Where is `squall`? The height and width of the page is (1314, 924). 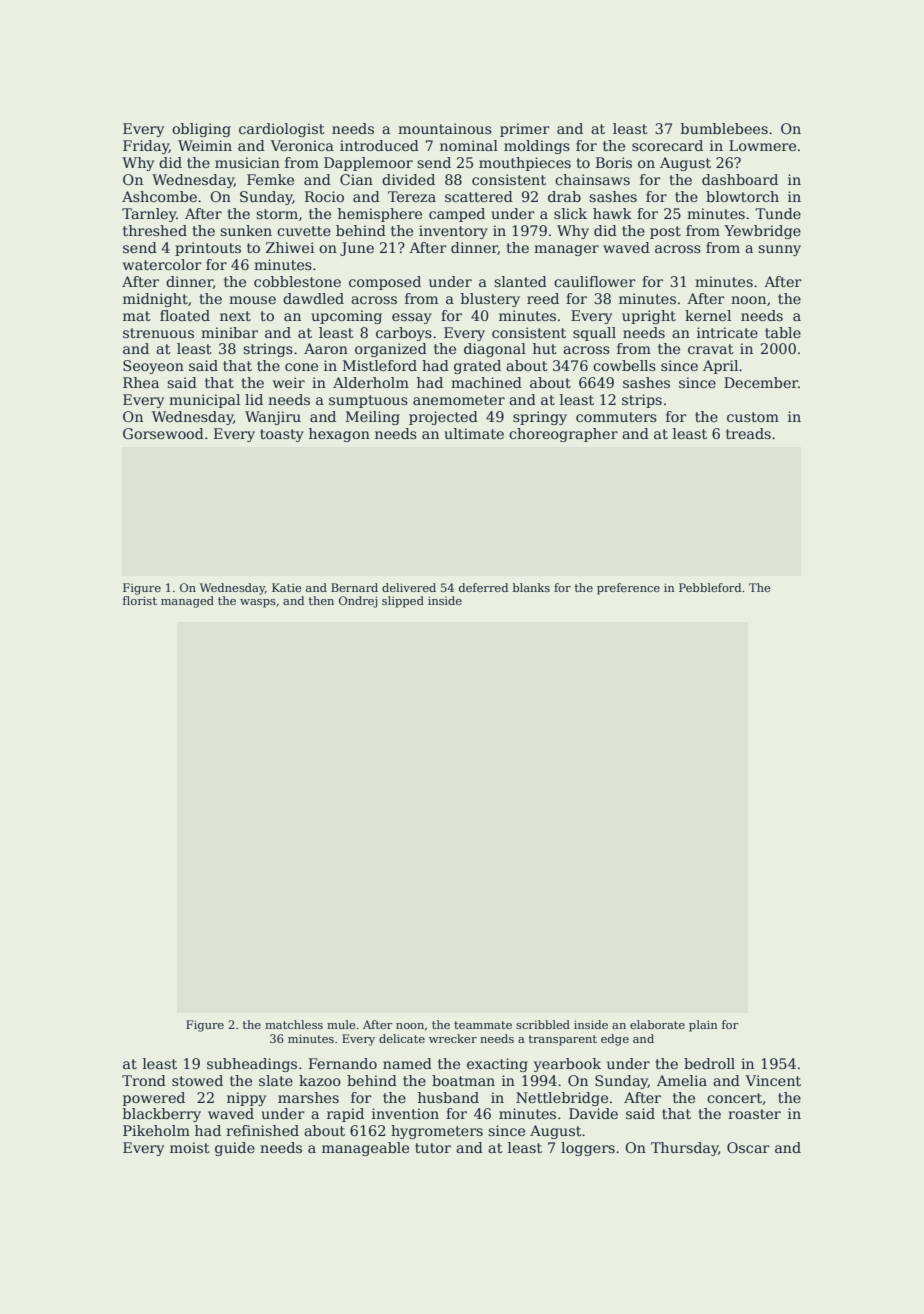 squall is located at coordinates (594, 334).
